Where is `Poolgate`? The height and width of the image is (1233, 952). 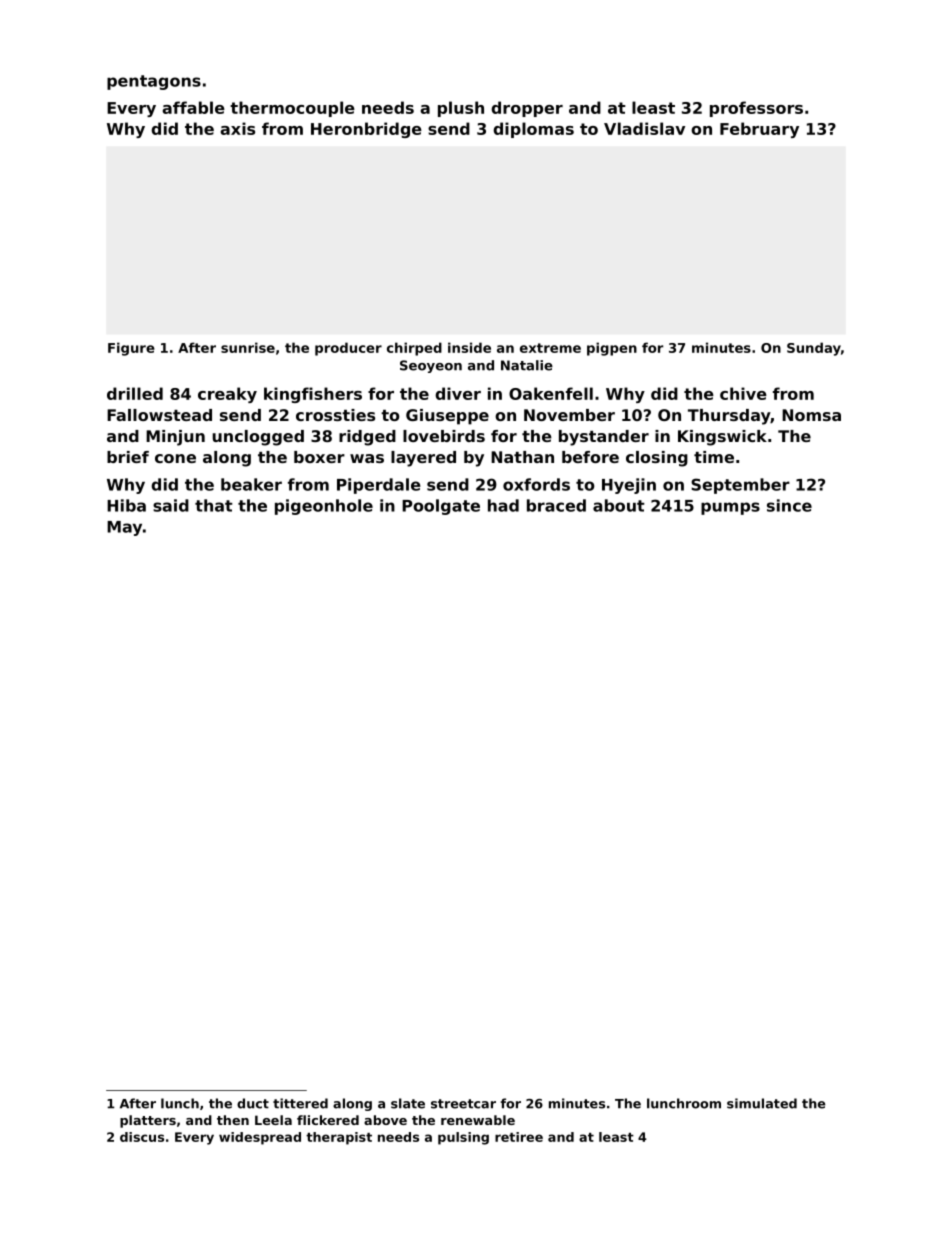
Poolgate is located at coordinates (441, 507).
